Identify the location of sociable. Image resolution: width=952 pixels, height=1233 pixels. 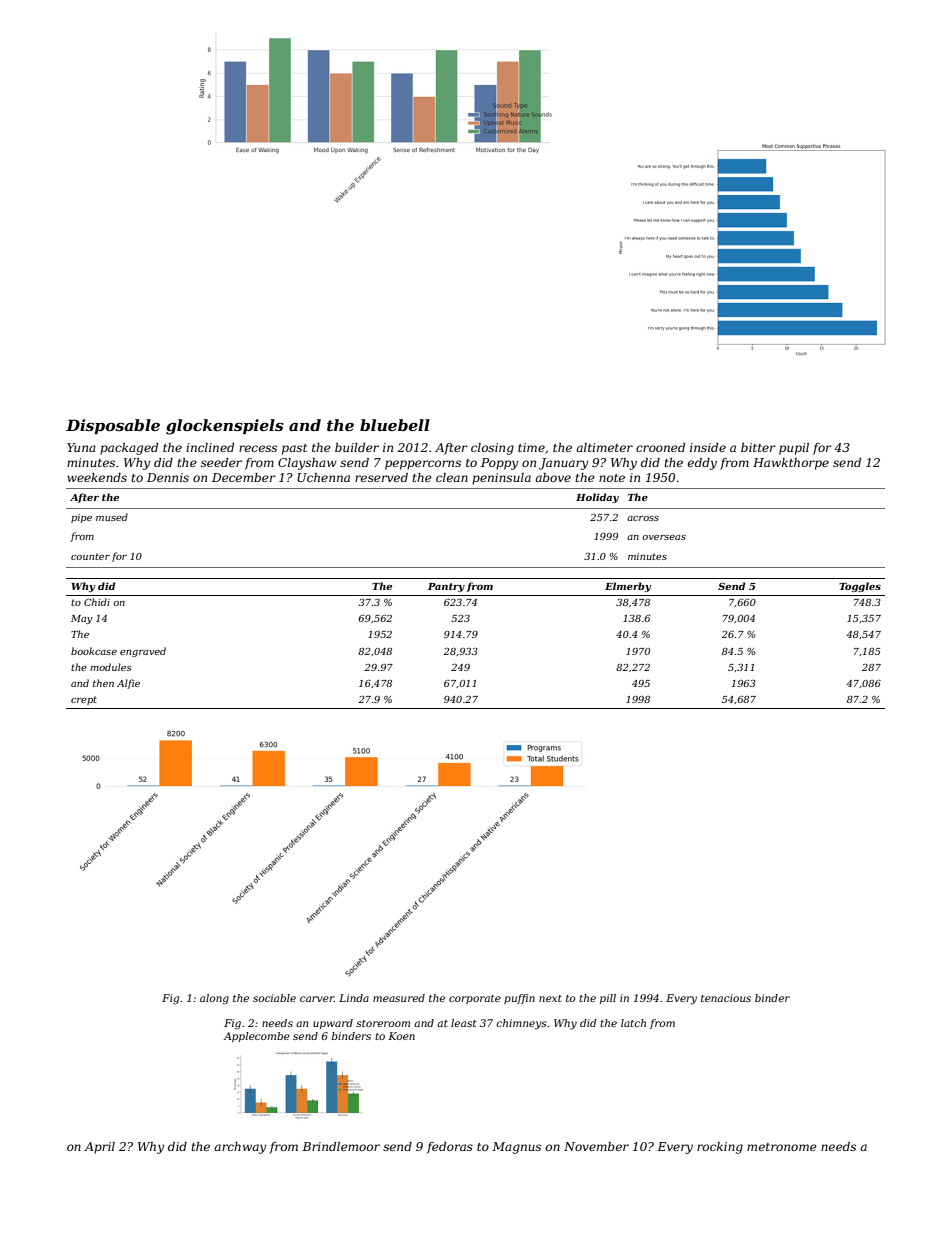
(274, 998).
